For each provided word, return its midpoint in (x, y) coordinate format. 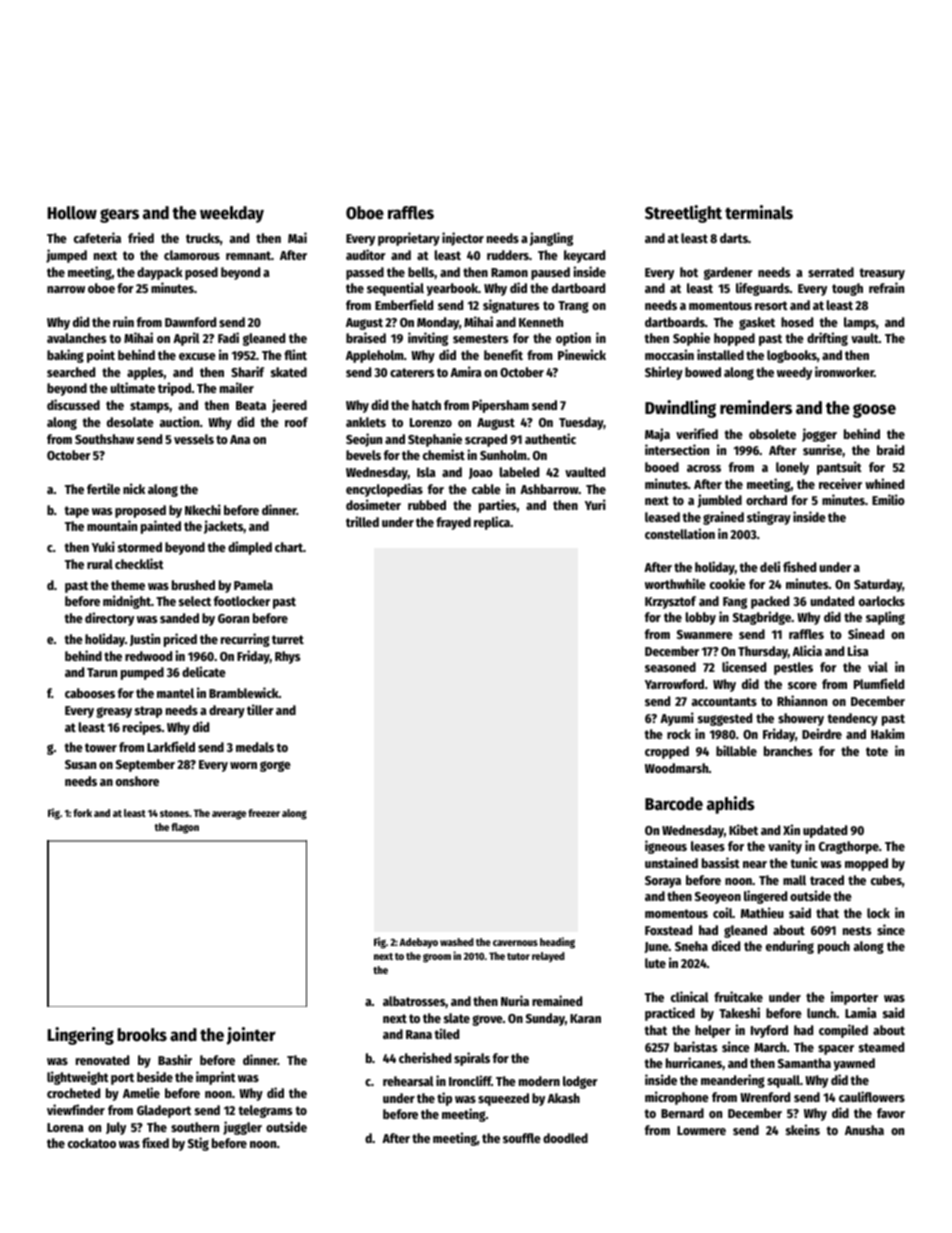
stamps (149, 407)
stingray (769, 518)
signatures (511, 306)
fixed (155, 1142)
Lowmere (701, 1130)
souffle (522, 1138)
